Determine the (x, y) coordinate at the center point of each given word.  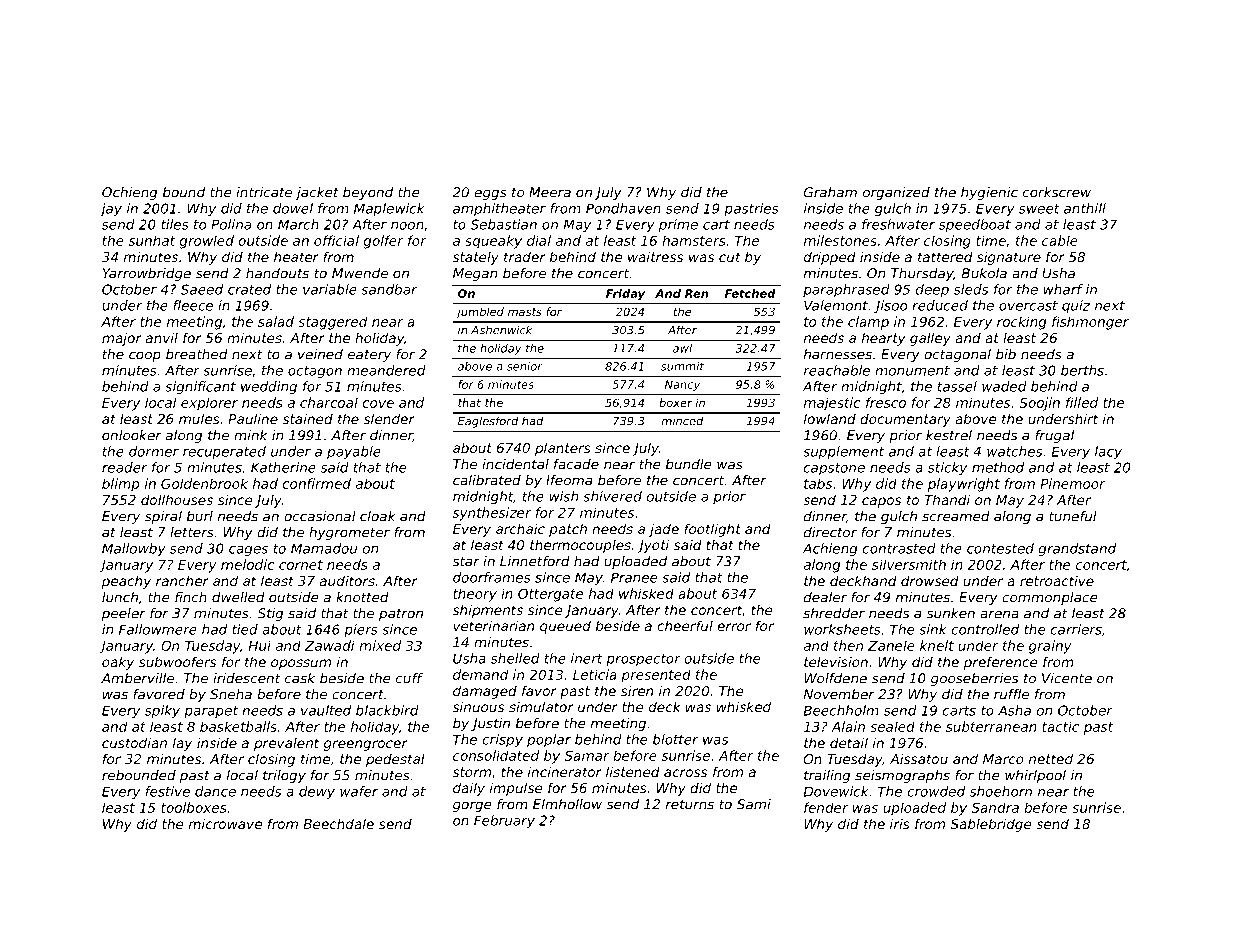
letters (192, 532)
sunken (950, 613)
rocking (1021, 323)
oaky (118, 663)
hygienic (989, 193)
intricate (264, 192)
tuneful (1073, 516)
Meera (550, 192)
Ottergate (550, 595)
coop (145, 356)
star (466, 561)
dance (215, 791)
